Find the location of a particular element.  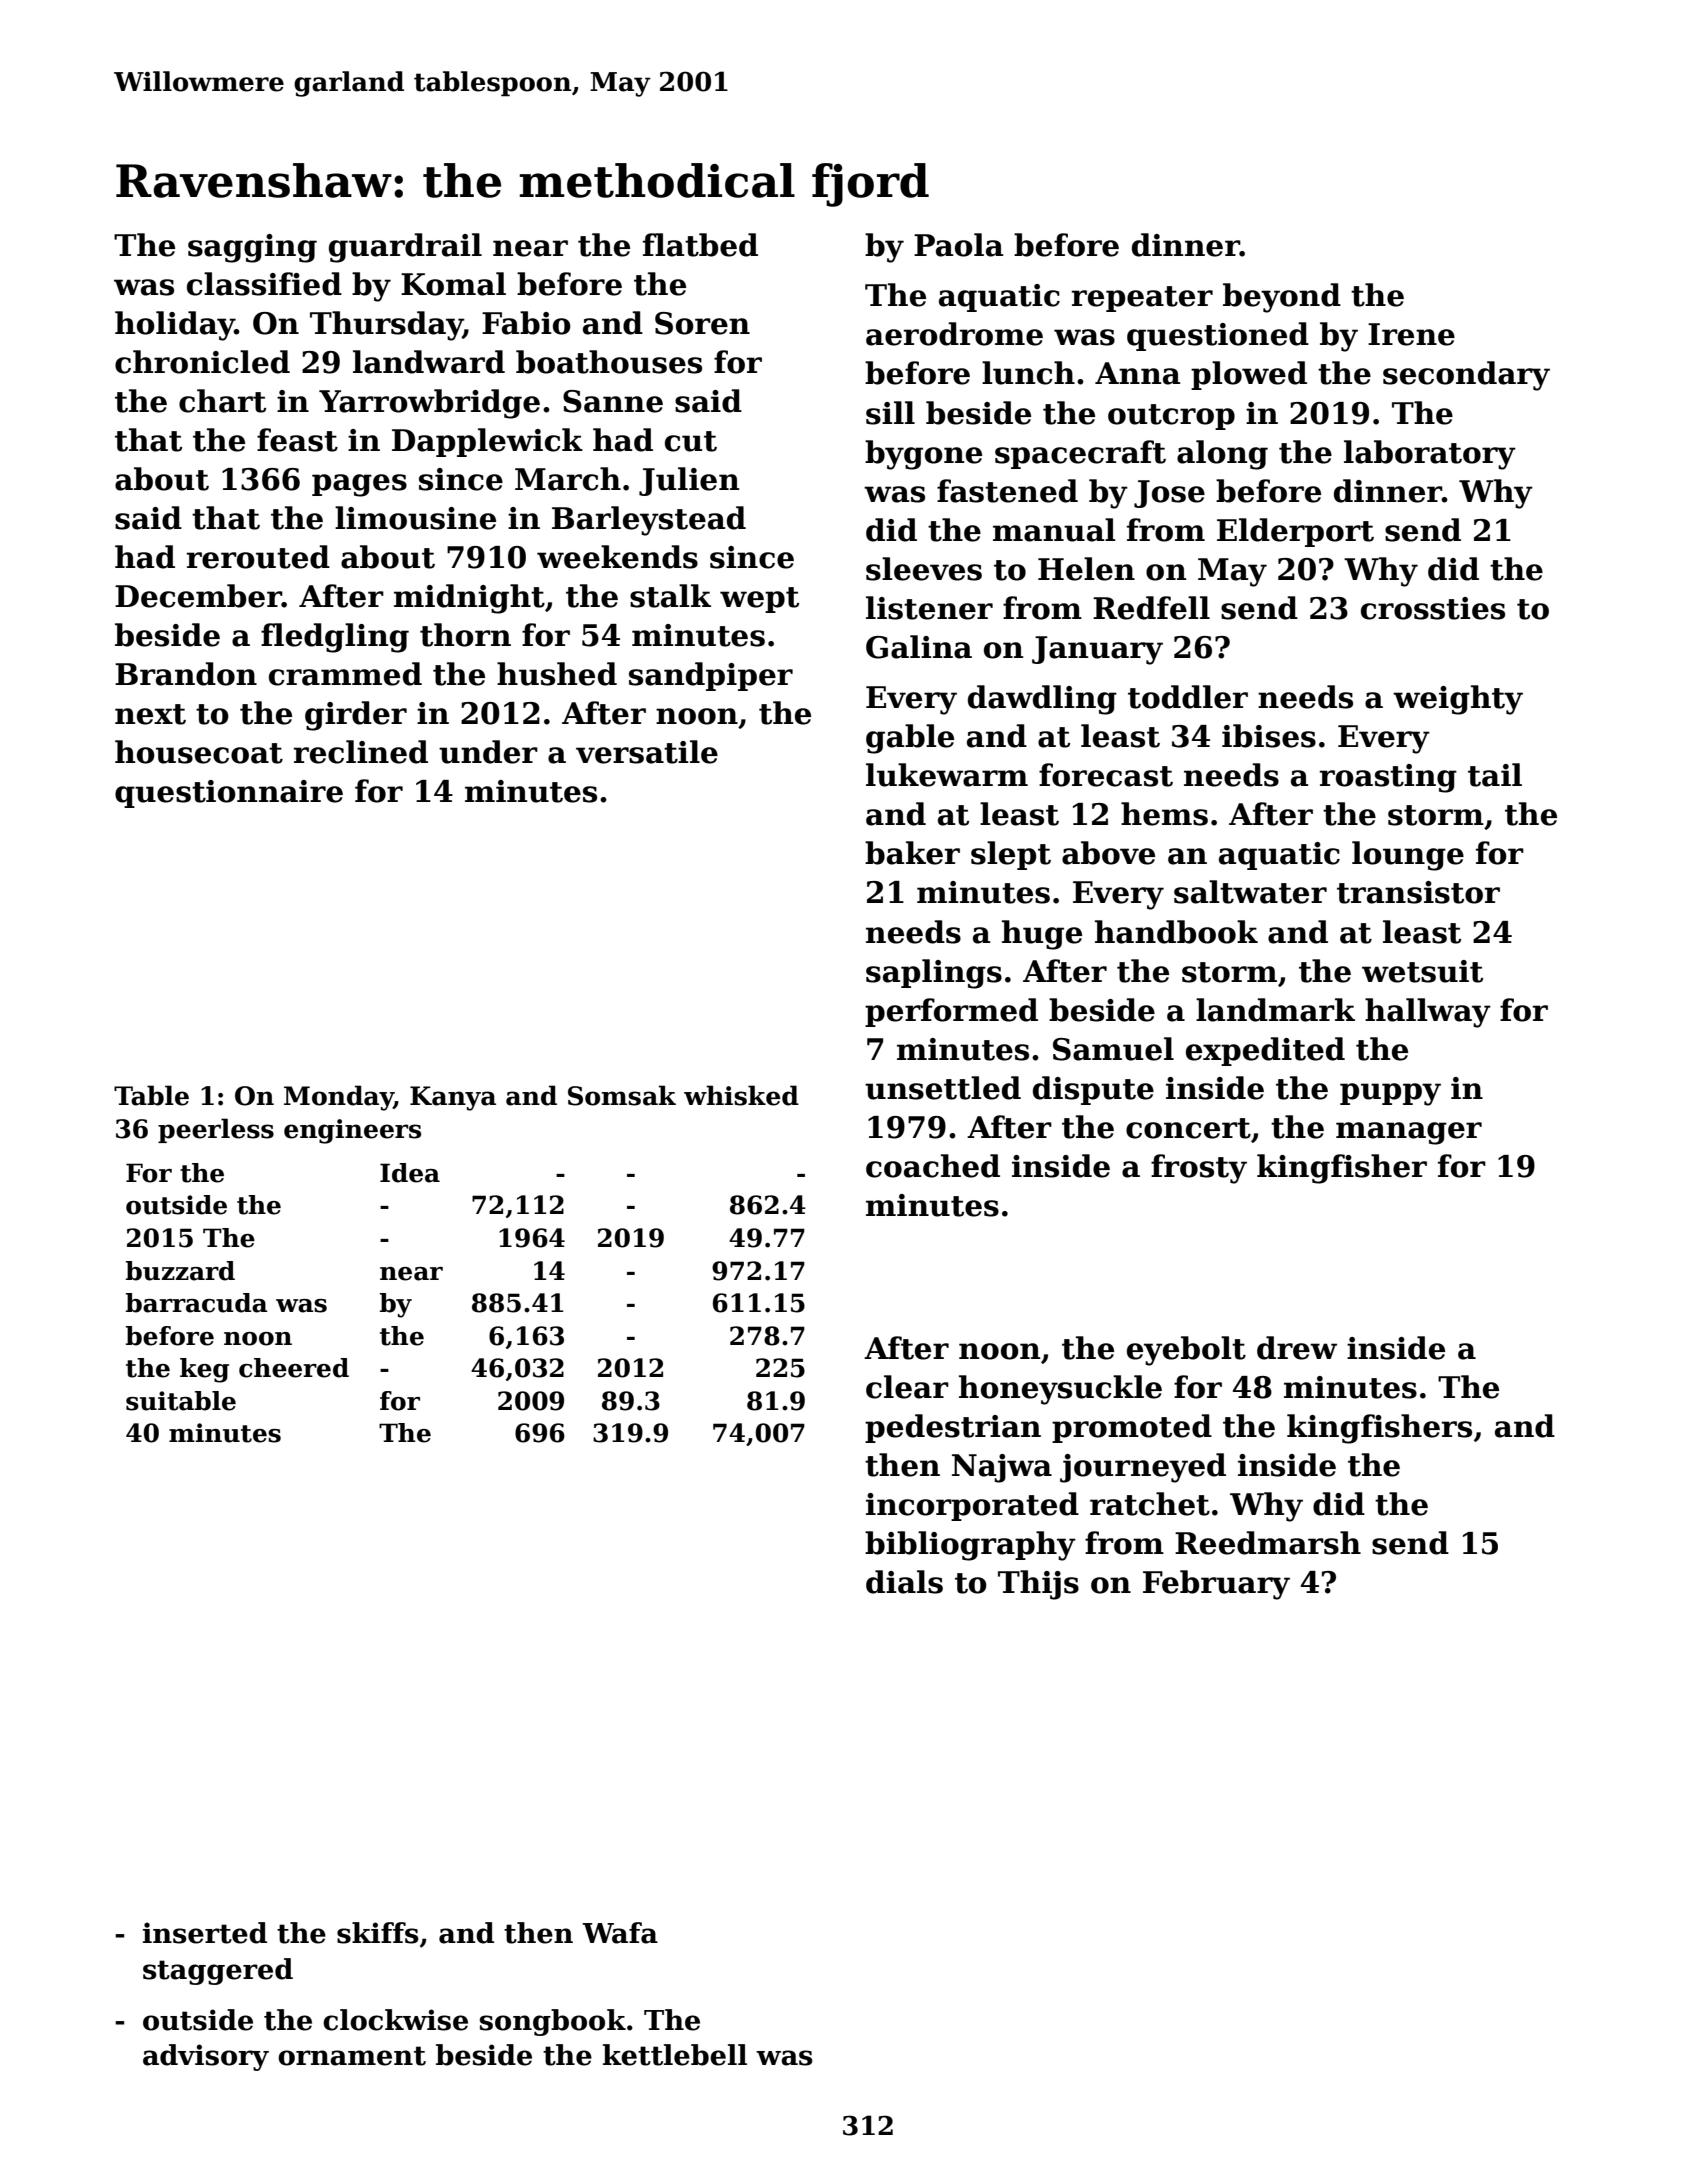

frosty is located at coordinates (1199, 1169).
